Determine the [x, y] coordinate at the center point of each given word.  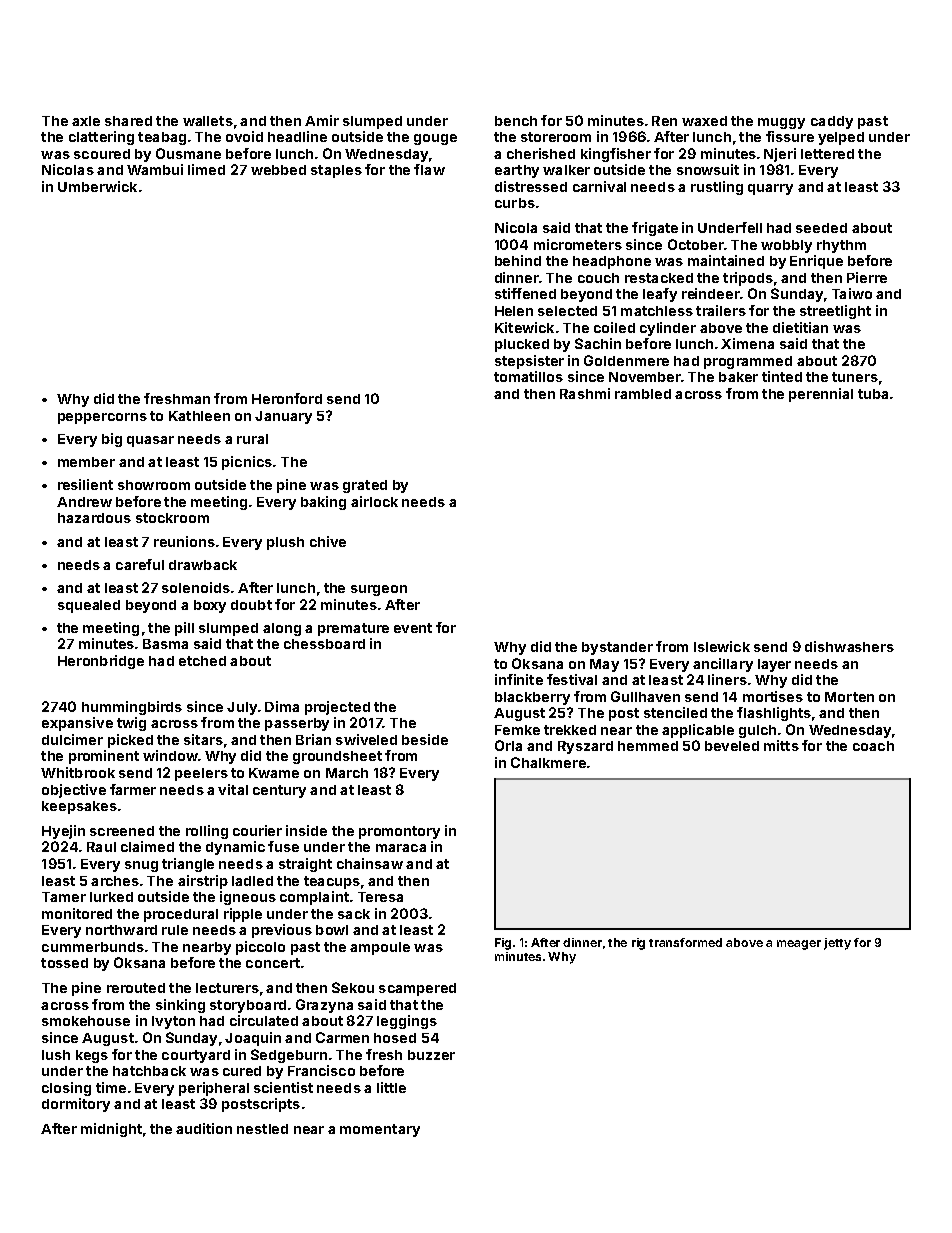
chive [328, 541]
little [391, 1087]
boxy [210, 606]
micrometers [578, 244]
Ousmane [188, 153]
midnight [111, 1130]
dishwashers [849, 646]
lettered [827, 154]
